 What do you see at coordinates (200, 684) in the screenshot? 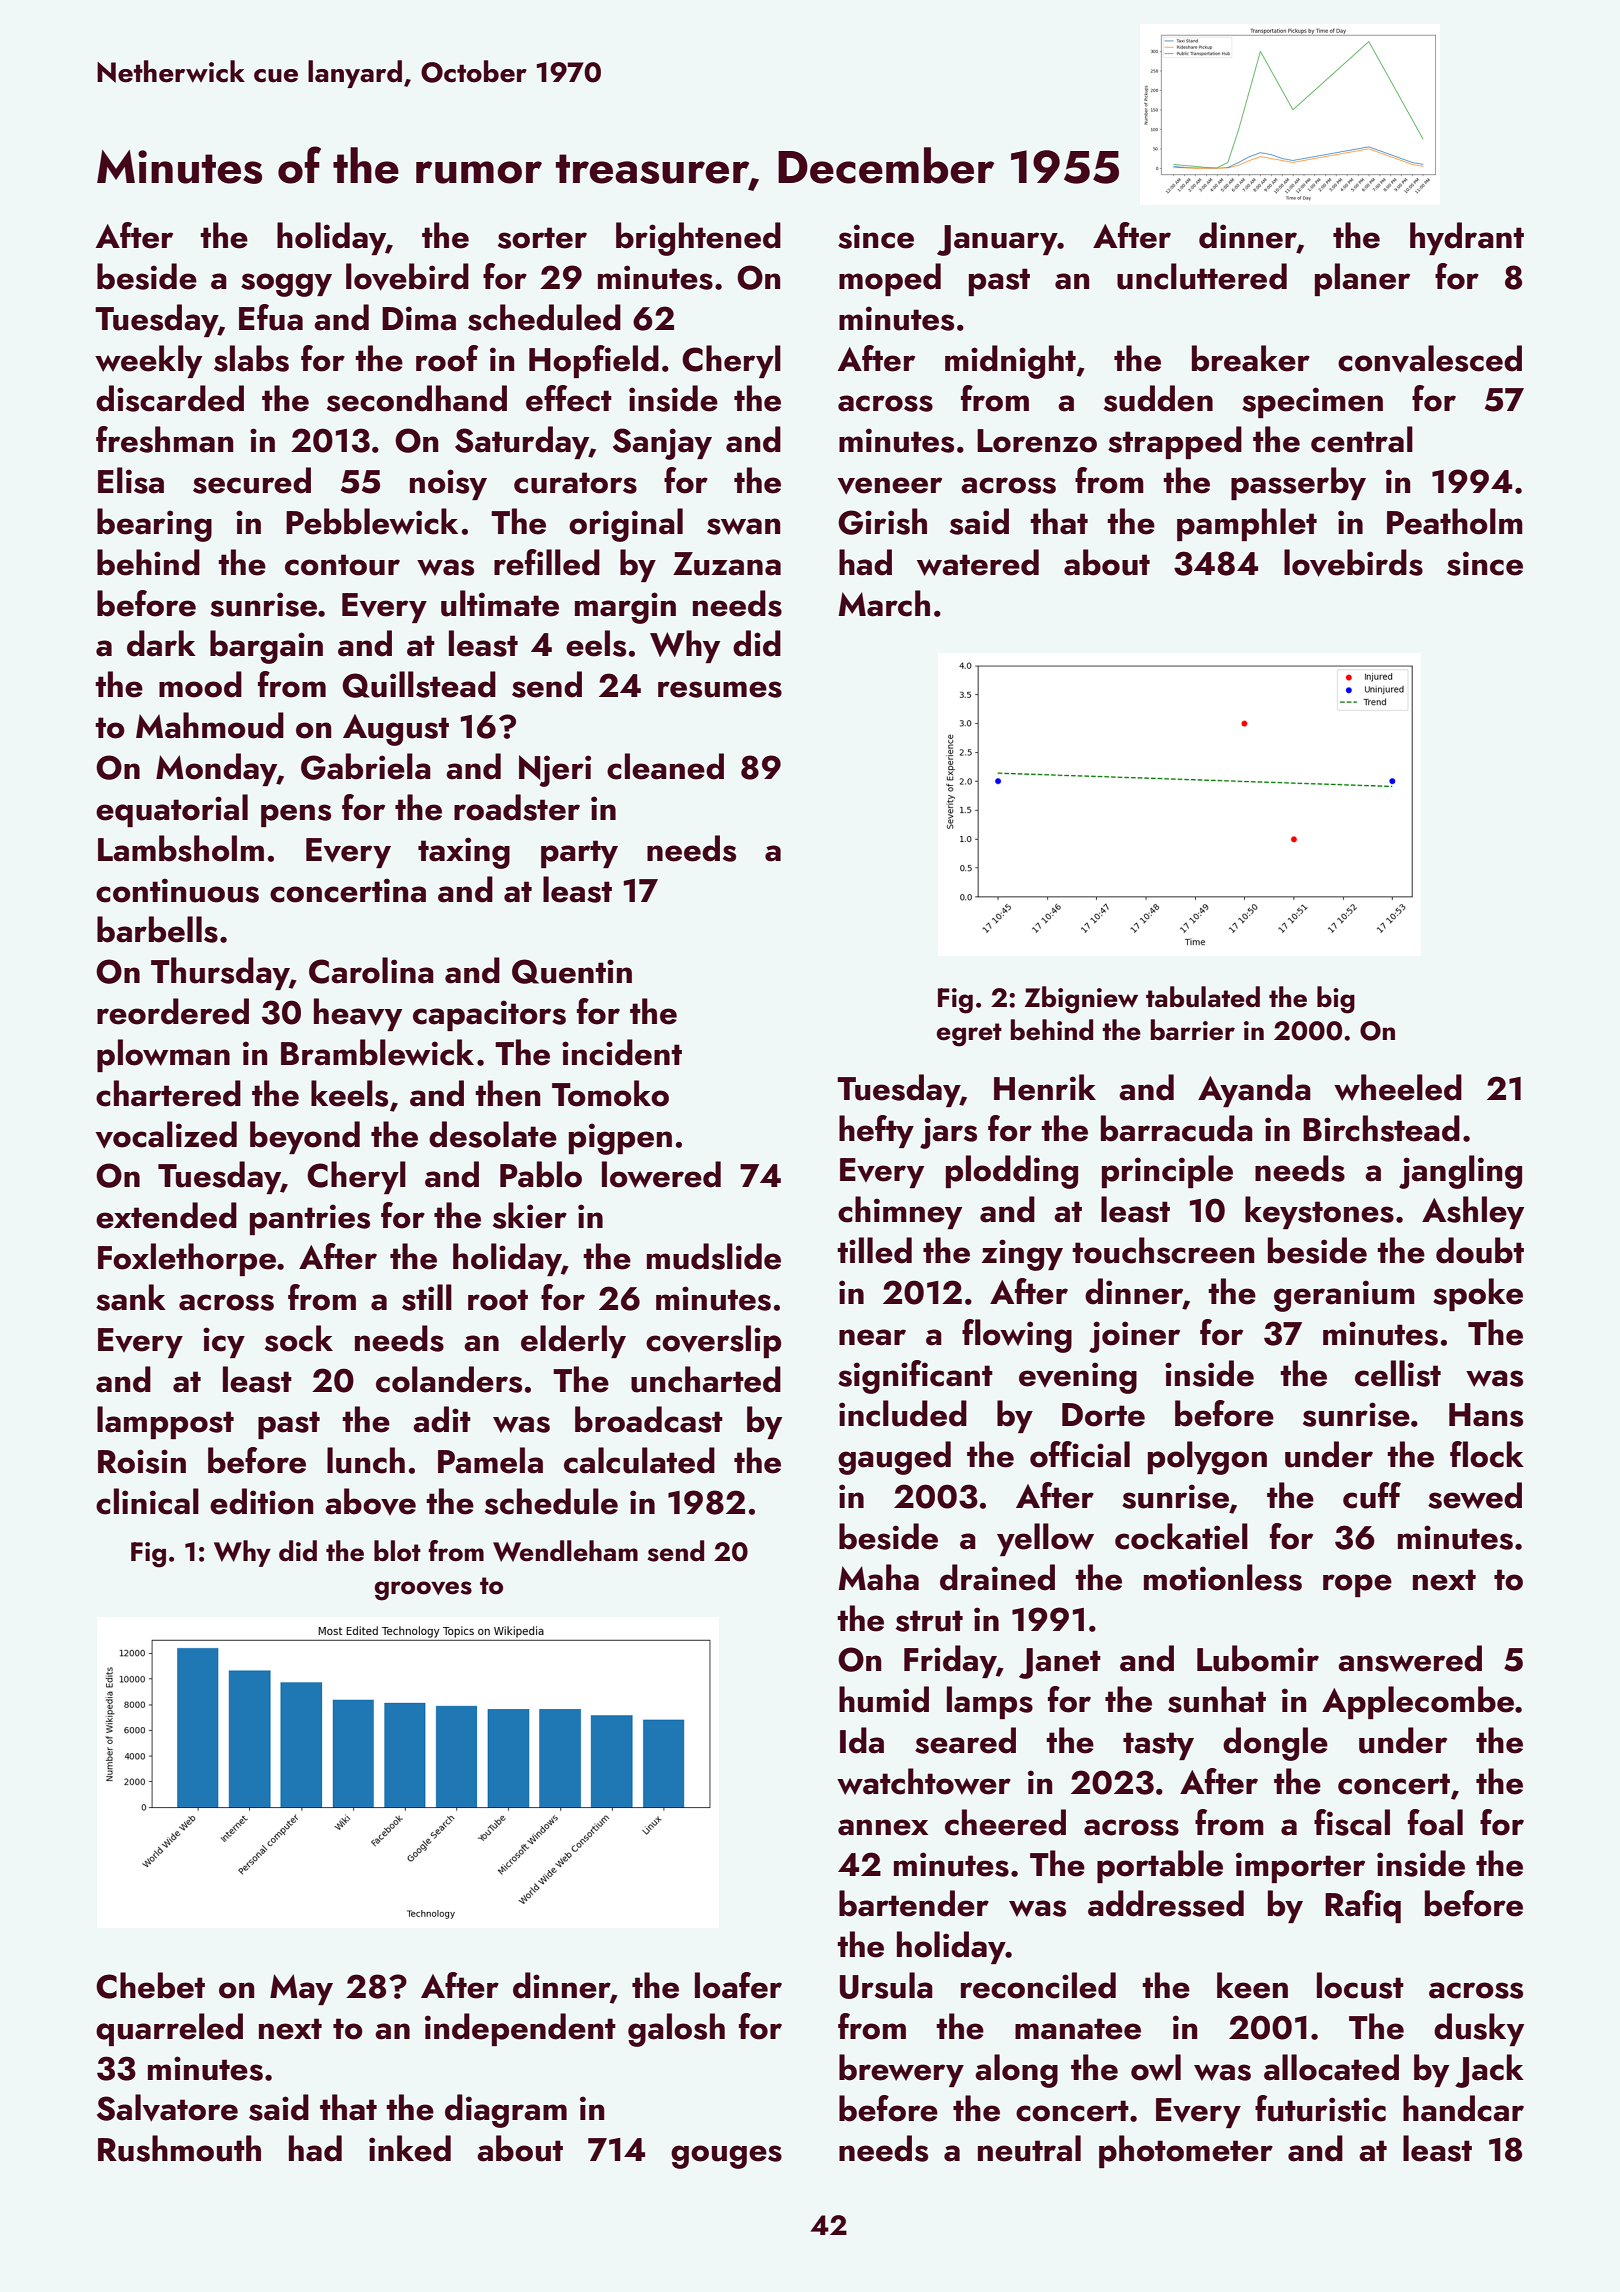
I see `mood` at bounding box center [200, 684].
